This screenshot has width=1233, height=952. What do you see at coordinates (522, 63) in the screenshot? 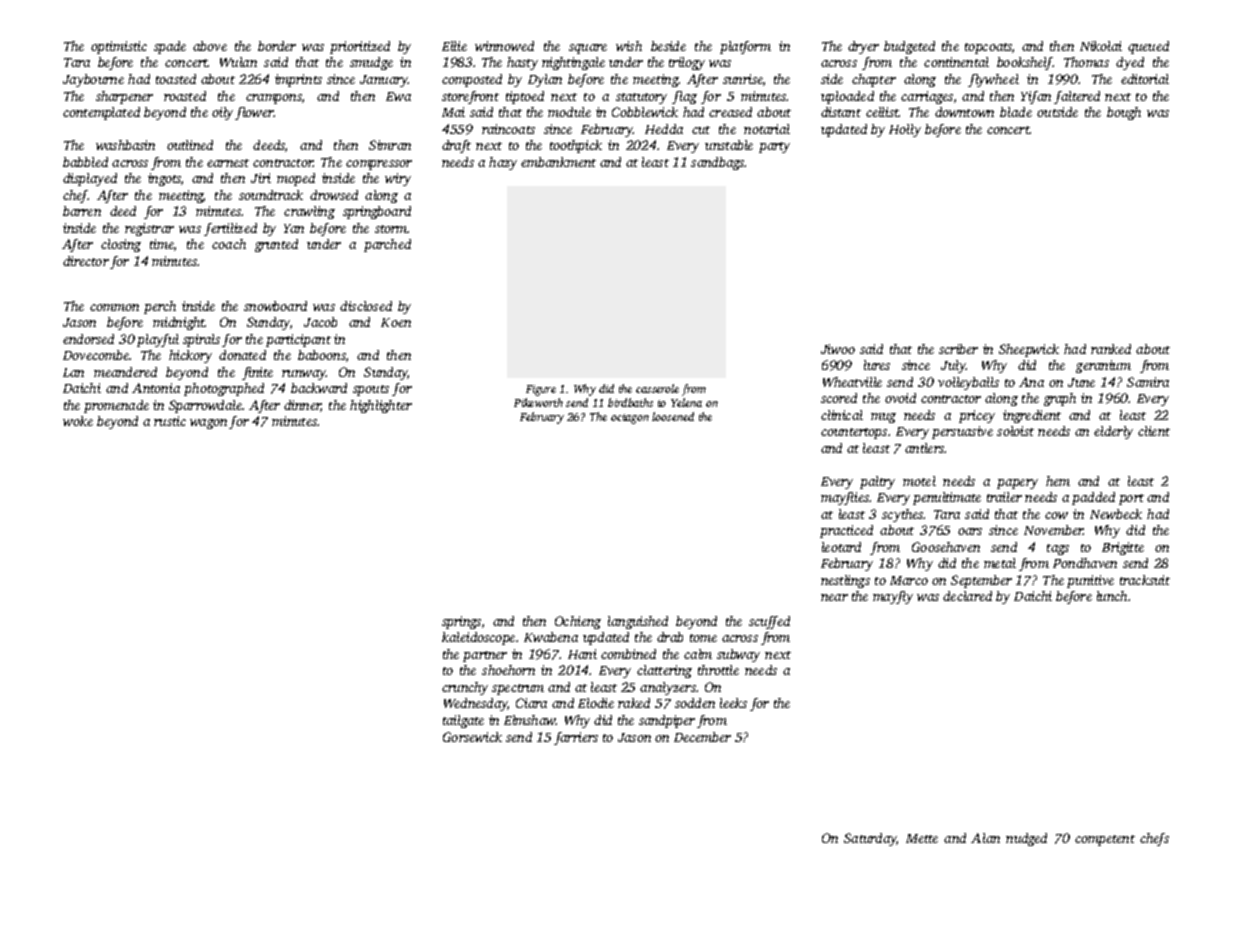
I see `hasty` at bounding box center [522, 63].
